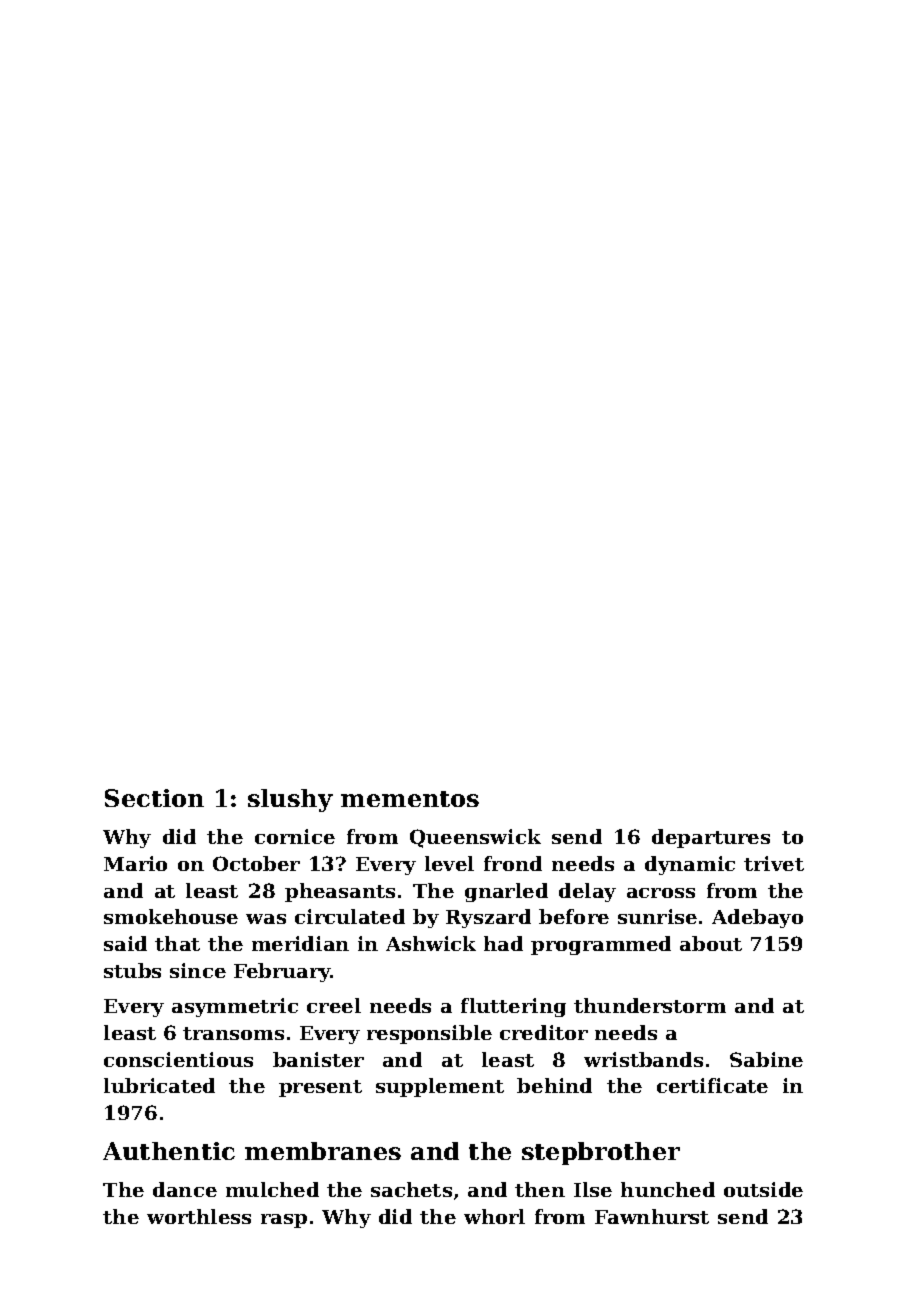  I want to click on Adebayo, so click(757, 918).
